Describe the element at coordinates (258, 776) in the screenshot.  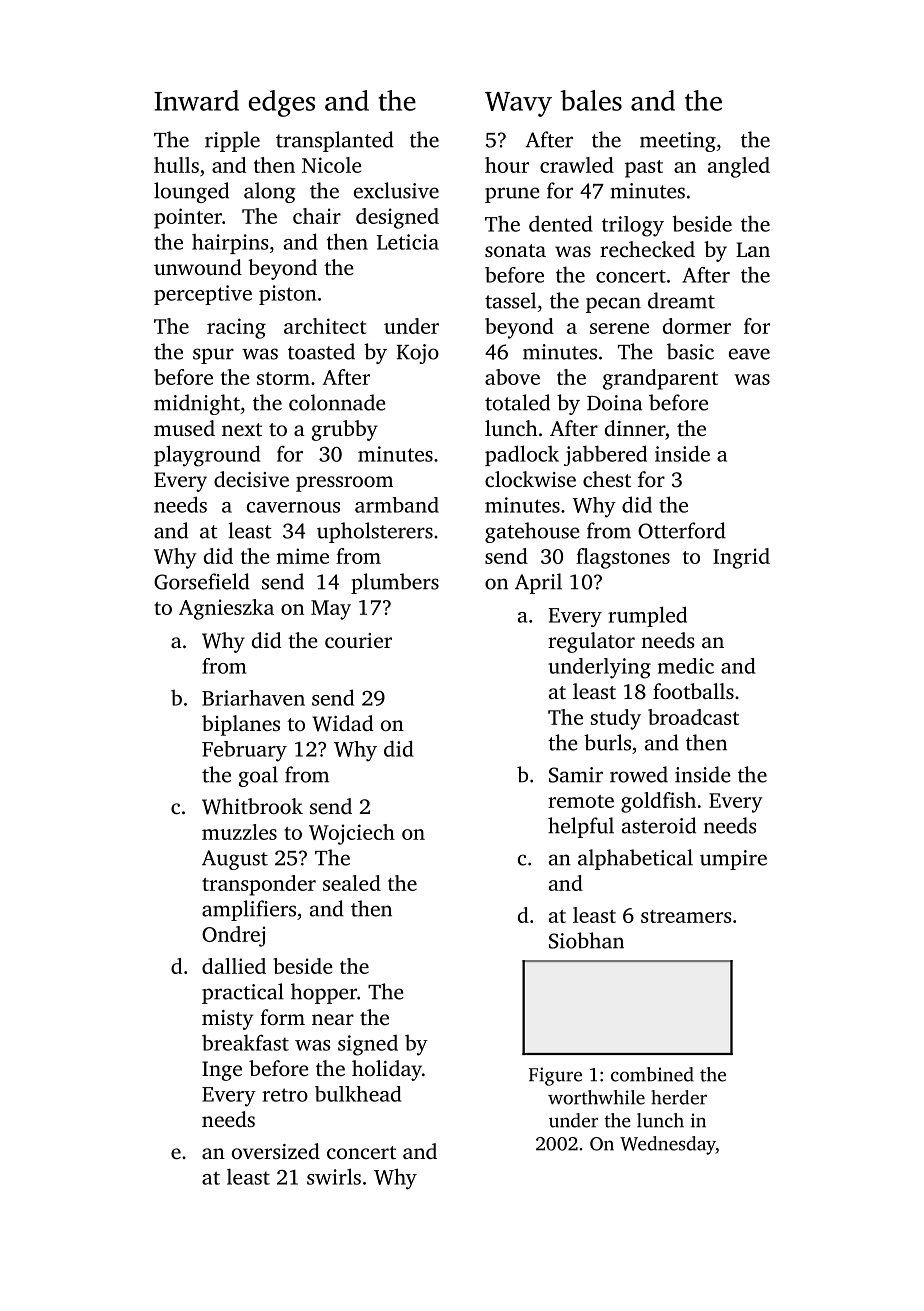
I see `goal` at that location.
